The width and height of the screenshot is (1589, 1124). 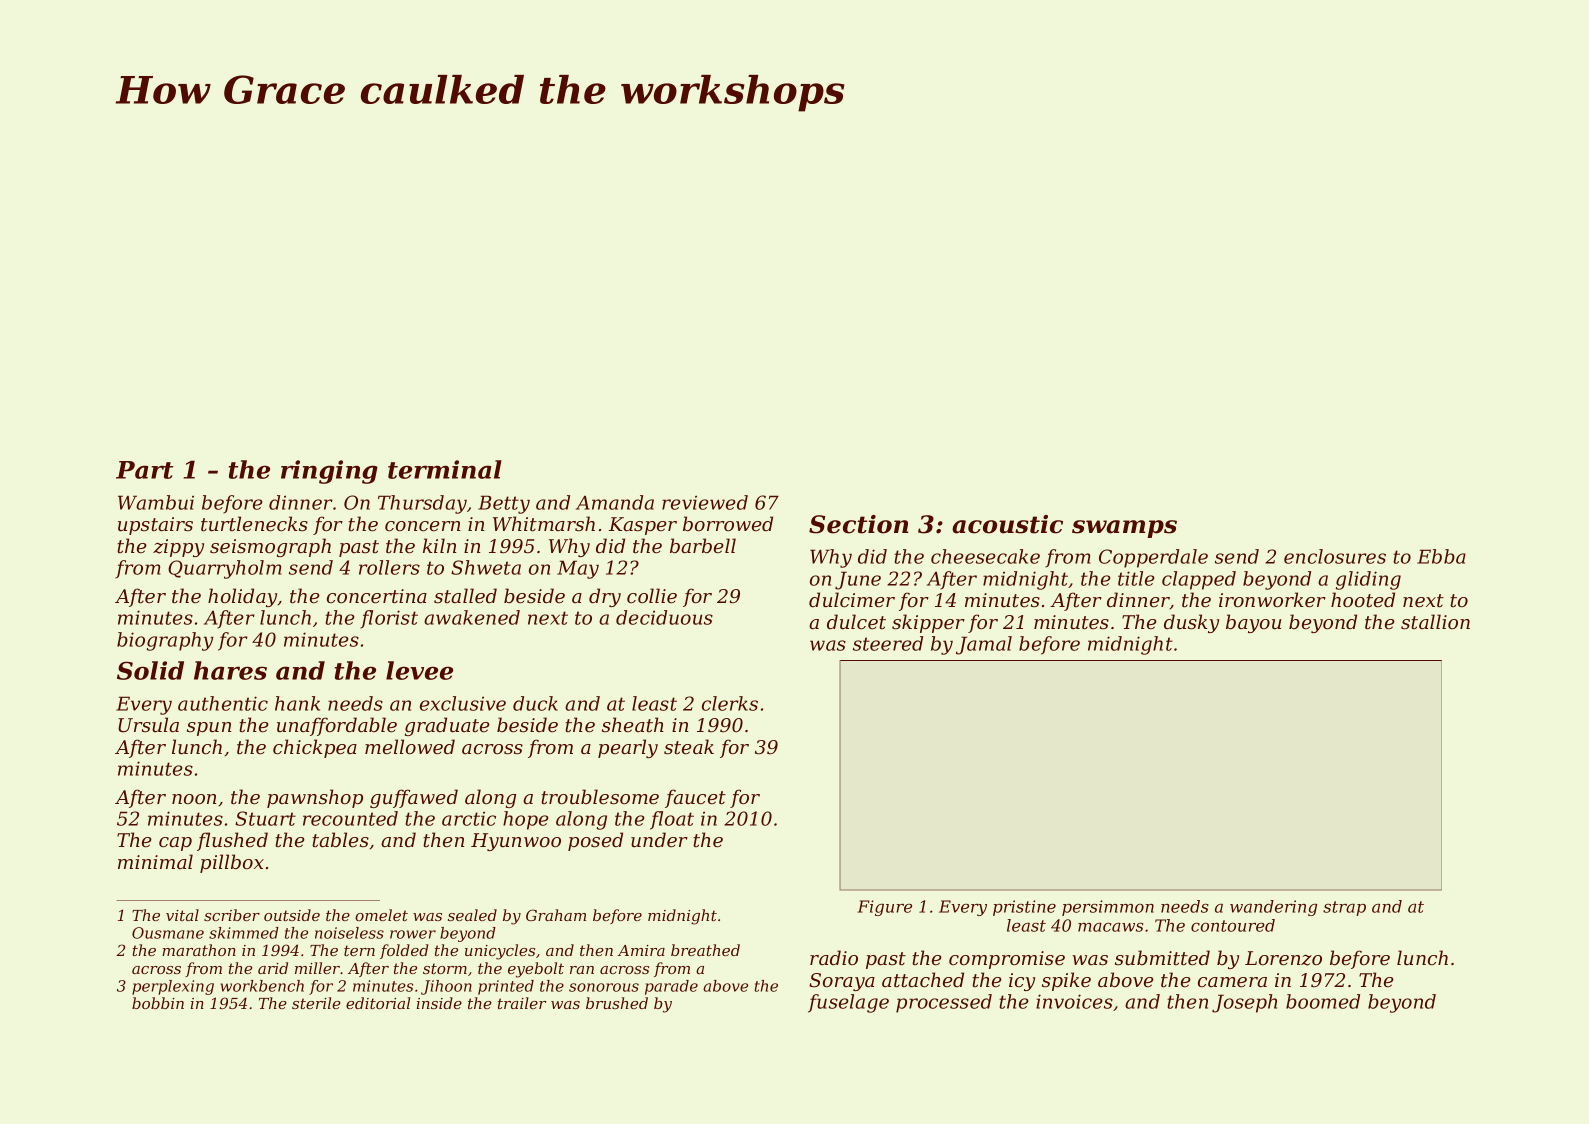 What do you see at coordinates (556, 915) in the screenshot?
I see `Graham` at bounding box center [556, 915].
